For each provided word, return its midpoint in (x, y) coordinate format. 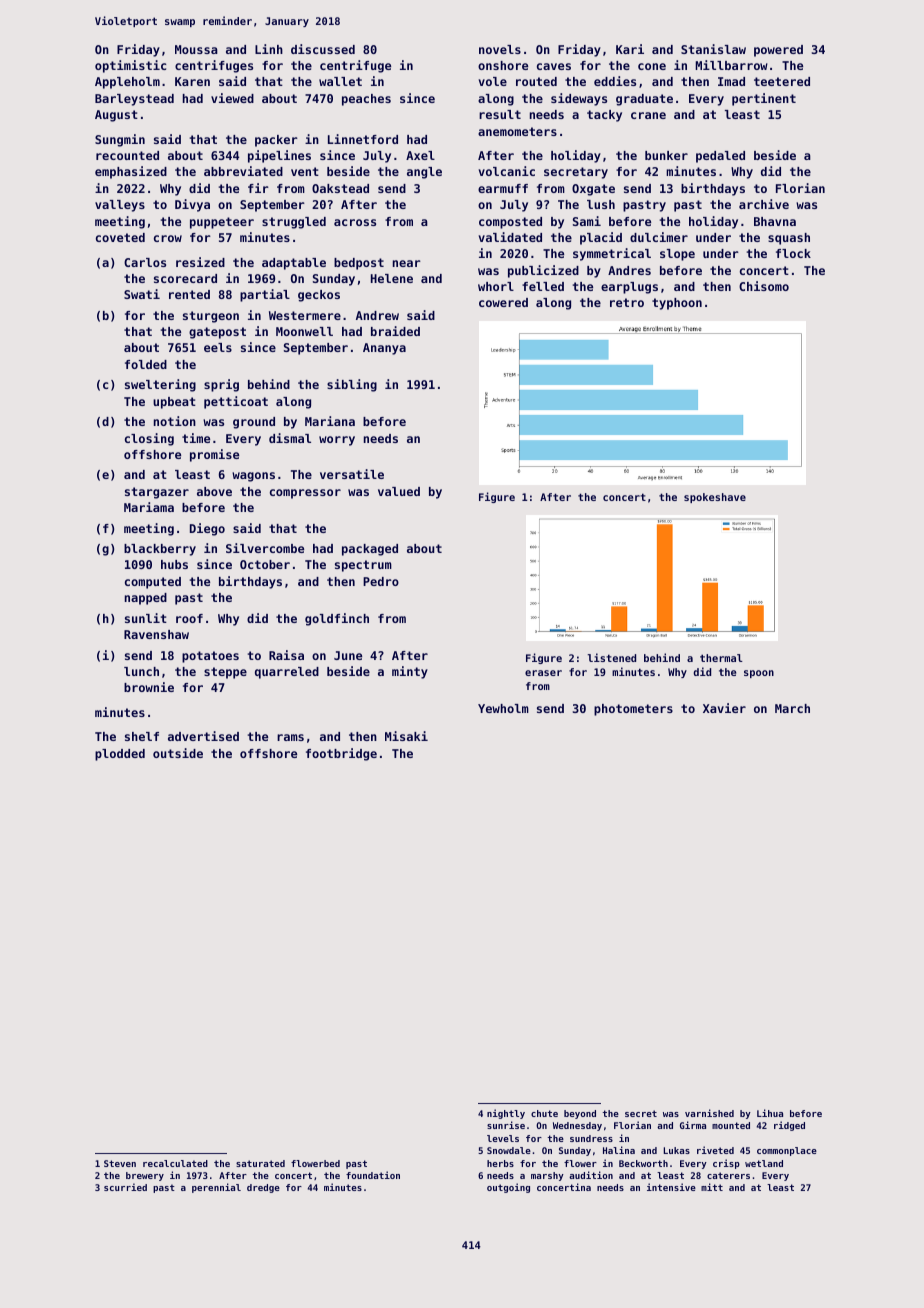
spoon (759, 674)
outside (178, 753)
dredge (263, 1188)
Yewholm (503, 708)
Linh (269, 49)
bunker (666, 155)
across (355, 222)
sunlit (146, 618)
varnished (709, 1113)
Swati (142, 294)
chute (544, 1113)
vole (492, 81)
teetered (782, 81)
